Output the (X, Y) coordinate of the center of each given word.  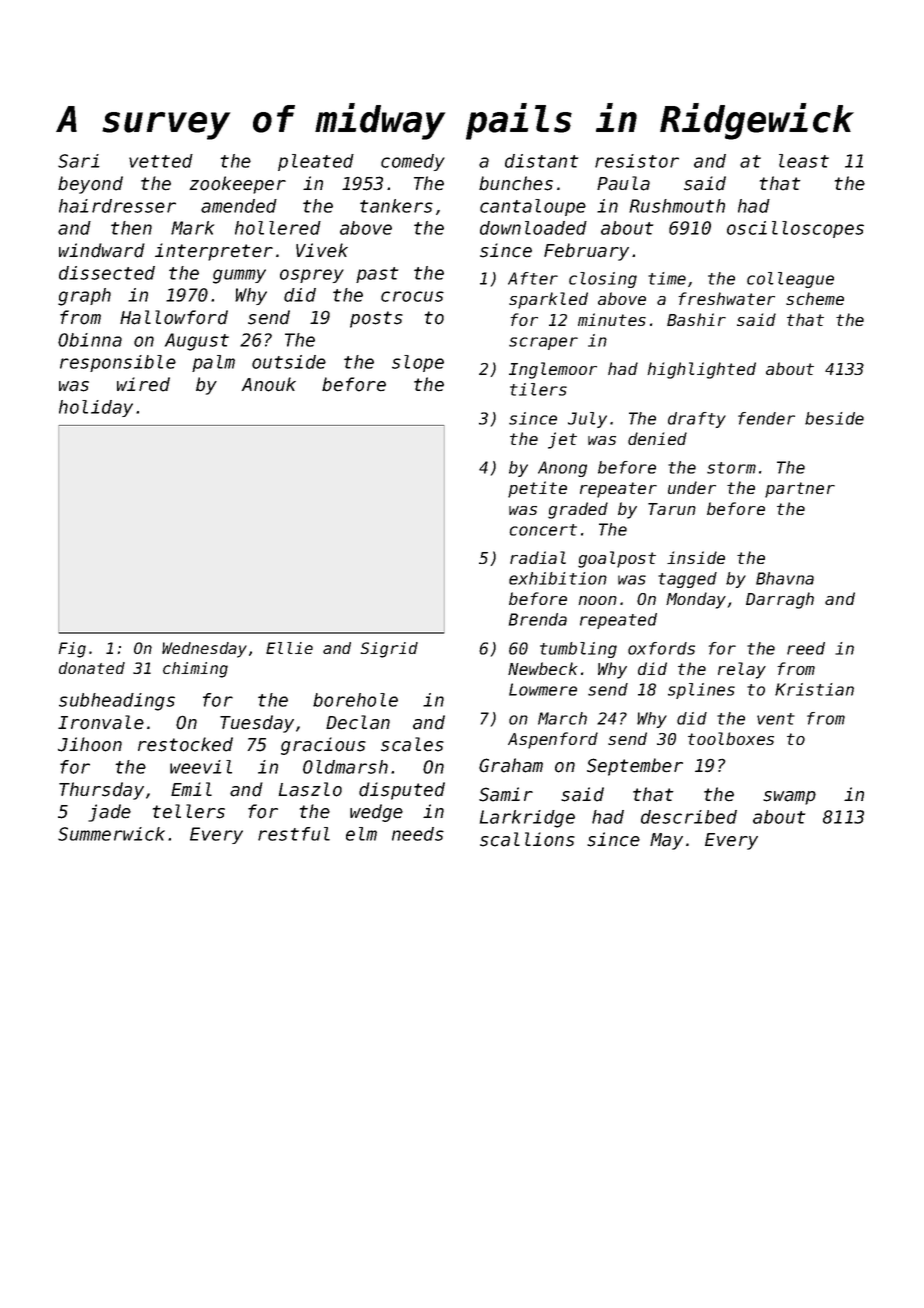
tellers (189, 811)
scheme (815, 298)
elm (361, 834)
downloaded (533, 228)
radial (538, 557)
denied (657, 438)
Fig (72, 650)
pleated (316, 162)
